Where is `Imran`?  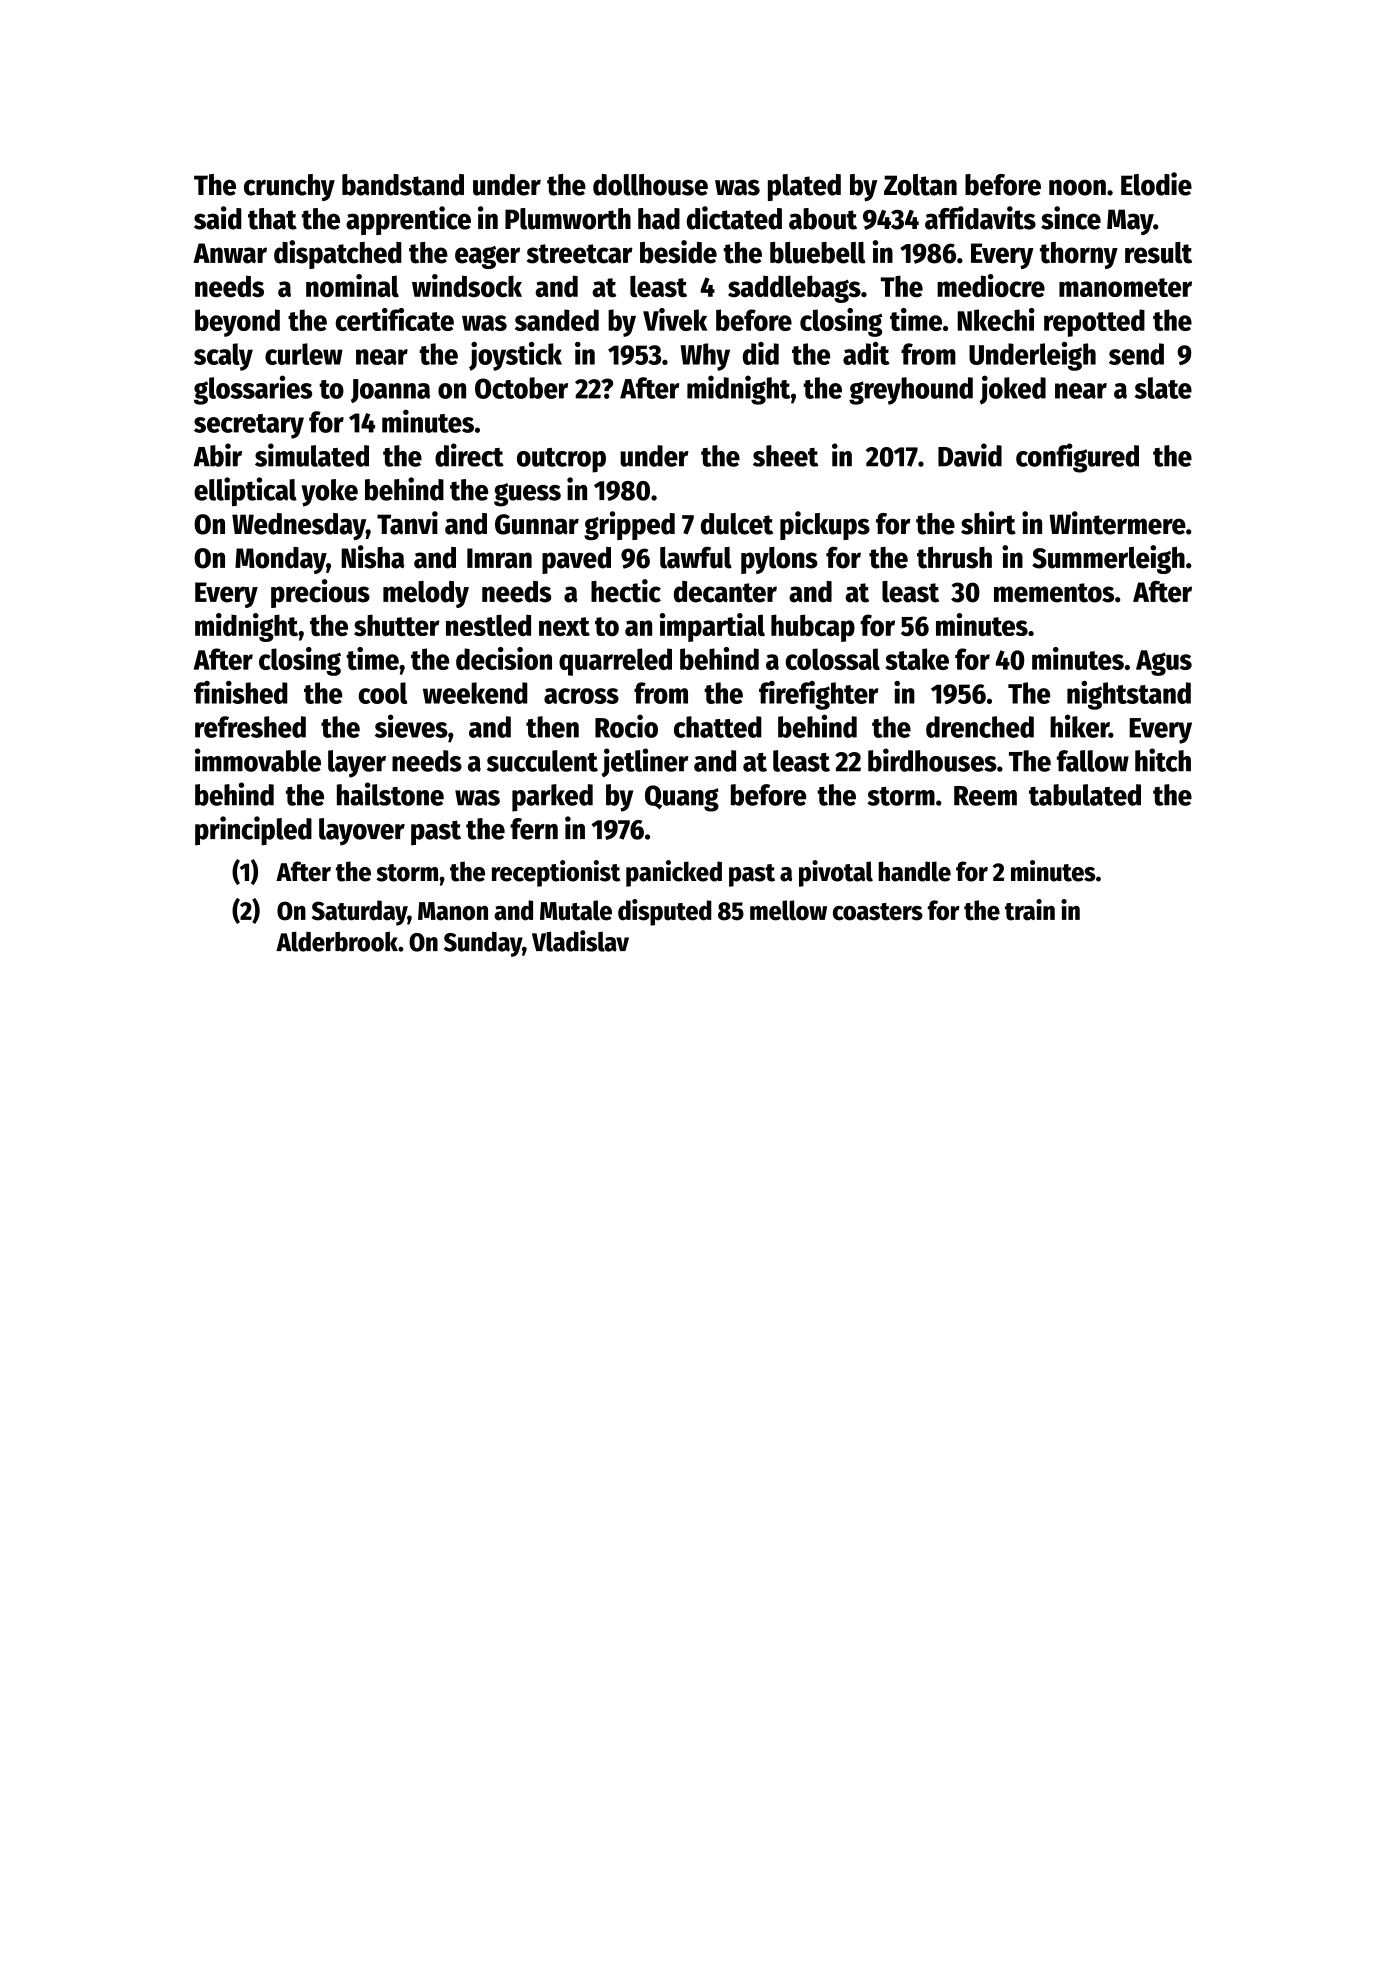
Imran is located at coordinates (499, 558).
